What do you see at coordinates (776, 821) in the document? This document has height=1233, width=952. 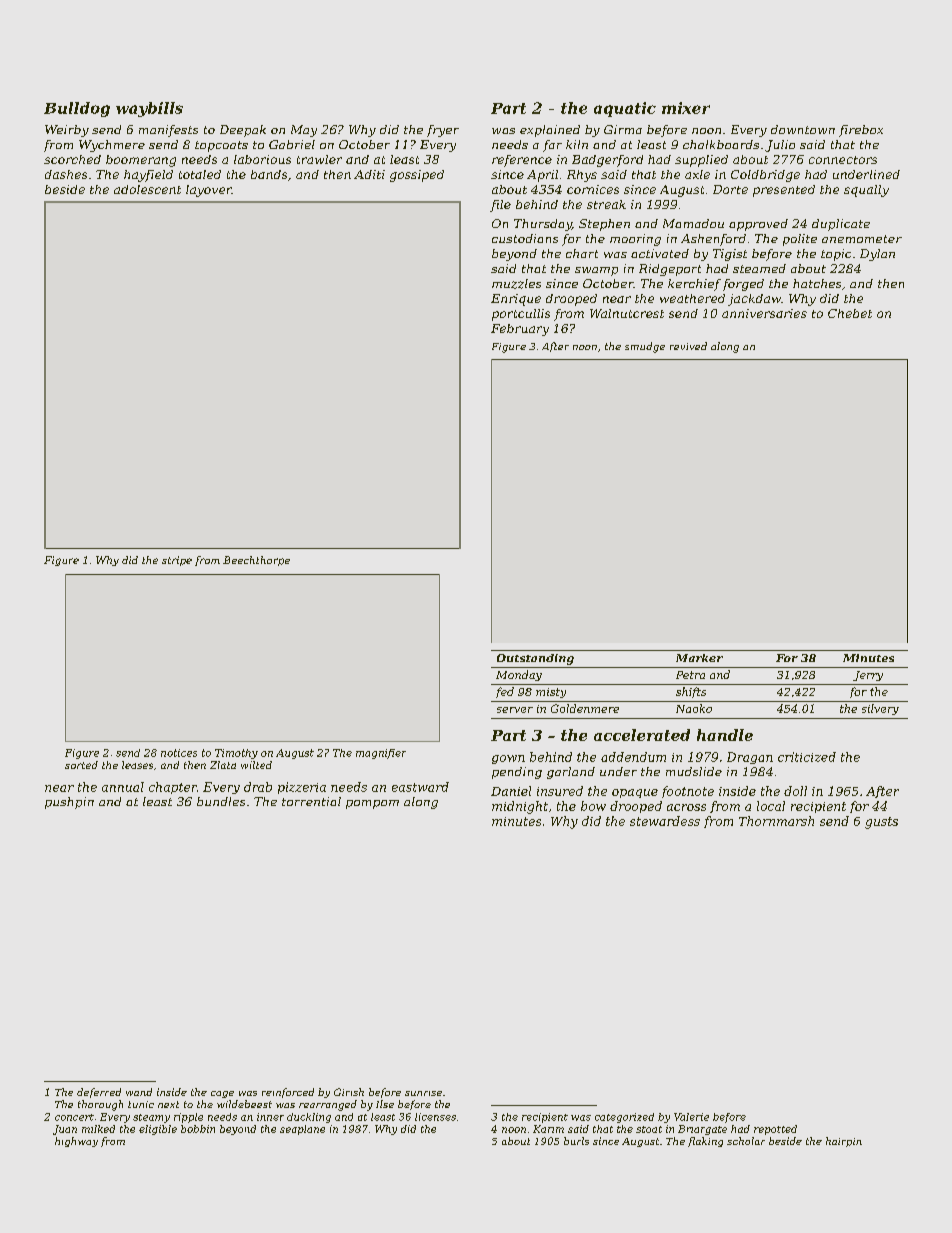 I see `Thornmarsh` at bounding box center [776, 821].
